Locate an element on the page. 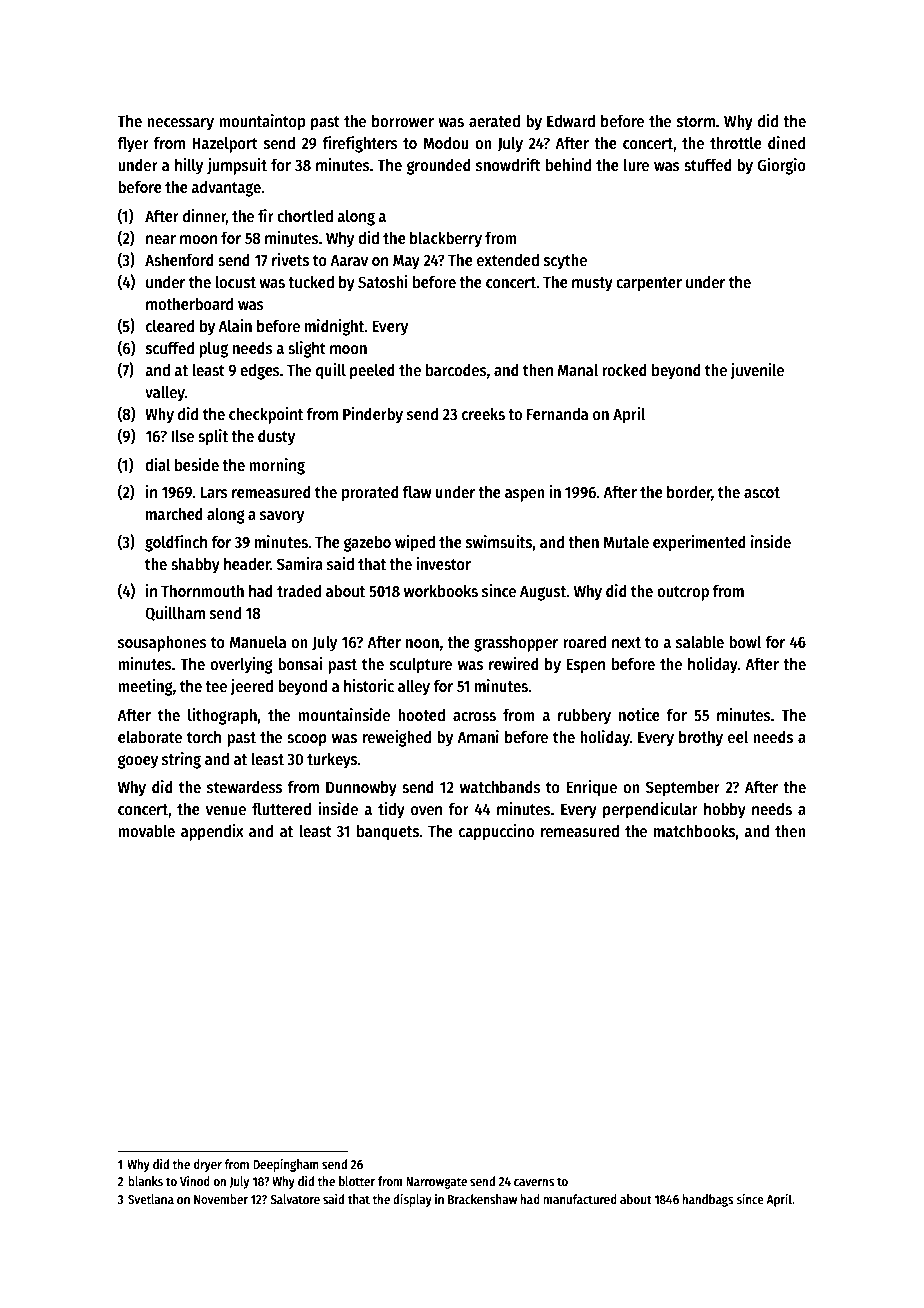 The width and height of the document is (924, 1308). appendix is located at coordinates (212, 832).
